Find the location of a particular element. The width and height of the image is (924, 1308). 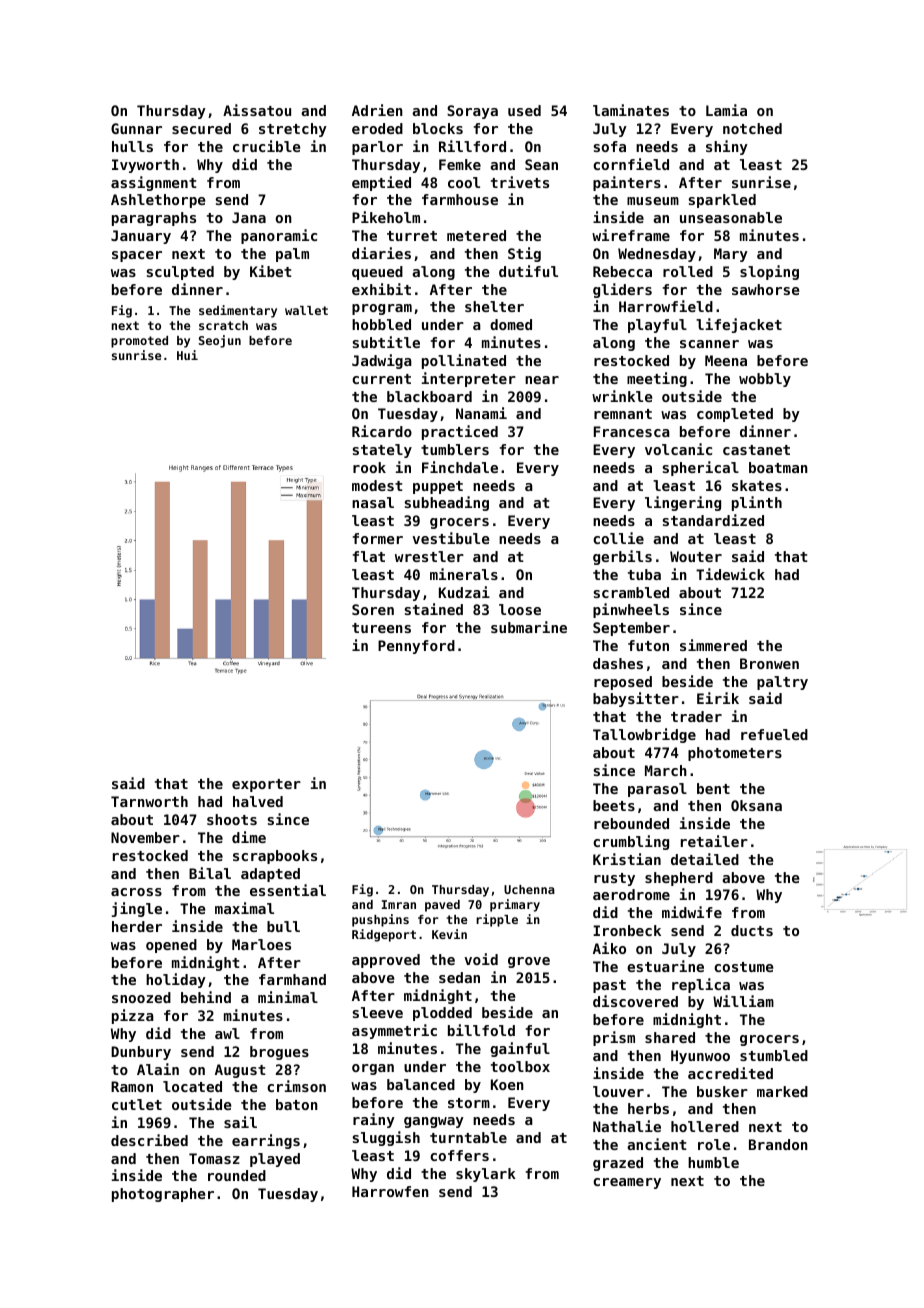

metered is located at coordinates (476, 235).
